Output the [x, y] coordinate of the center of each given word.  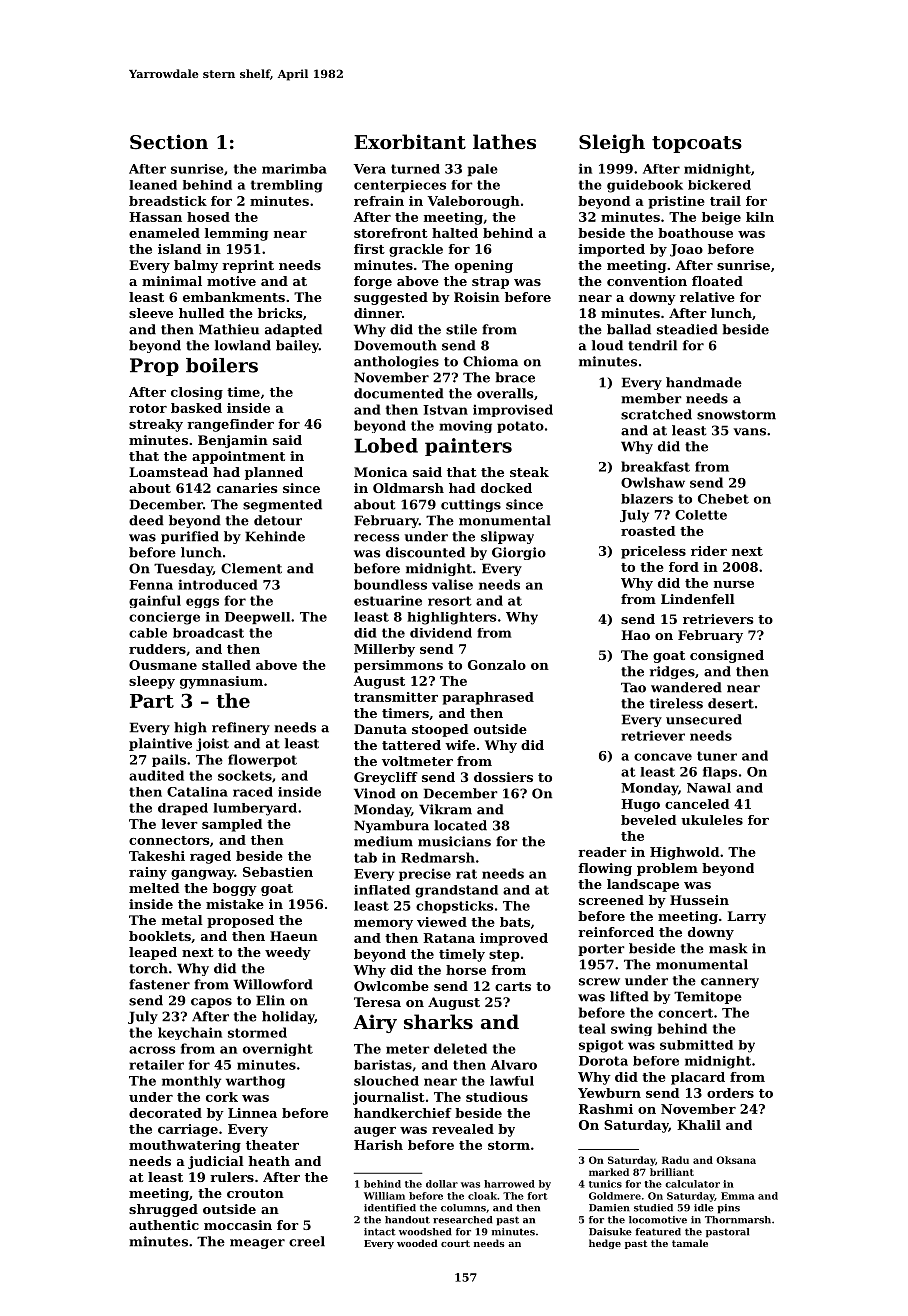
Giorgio [519, 553]
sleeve [151, 313]
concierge [164, 618]
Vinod [375, 793]
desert [731, 703]
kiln [760, 217]
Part [152, 701]
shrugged [163, 1210]
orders [730, 1093]
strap [490, 283]
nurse [734, 584]
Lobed [386, 445]
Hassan [155, 217]
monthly [191, 1082]
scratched [656, 414]
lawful [512, 1081]
